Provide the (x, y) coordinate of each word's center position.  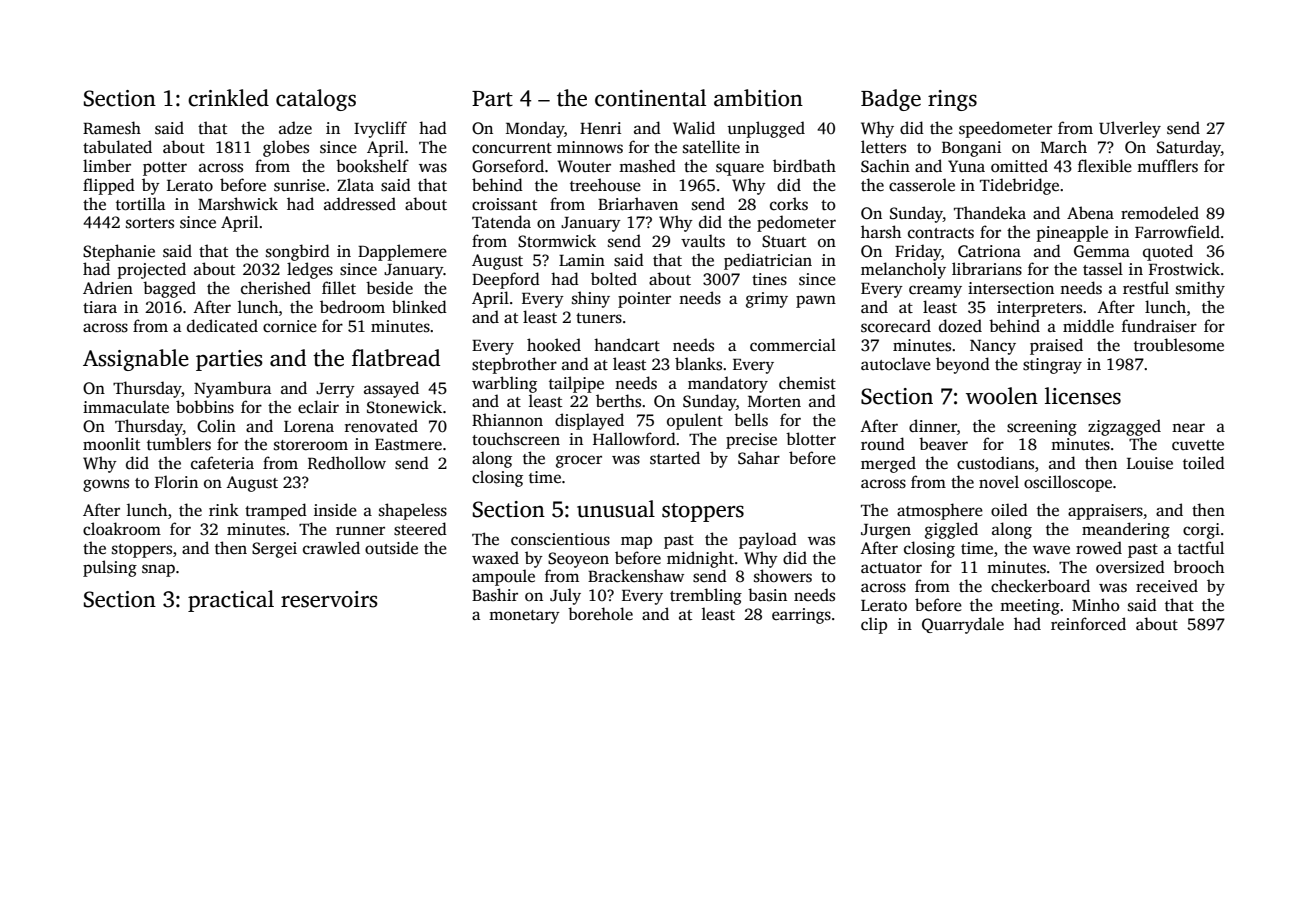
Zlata (355, 184)
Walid (694, 127)
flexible (1105, 166)
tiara (100, 307)
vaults (703, 241)
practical (231, 601)
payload (768, 540)
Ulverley (1130, 129)
